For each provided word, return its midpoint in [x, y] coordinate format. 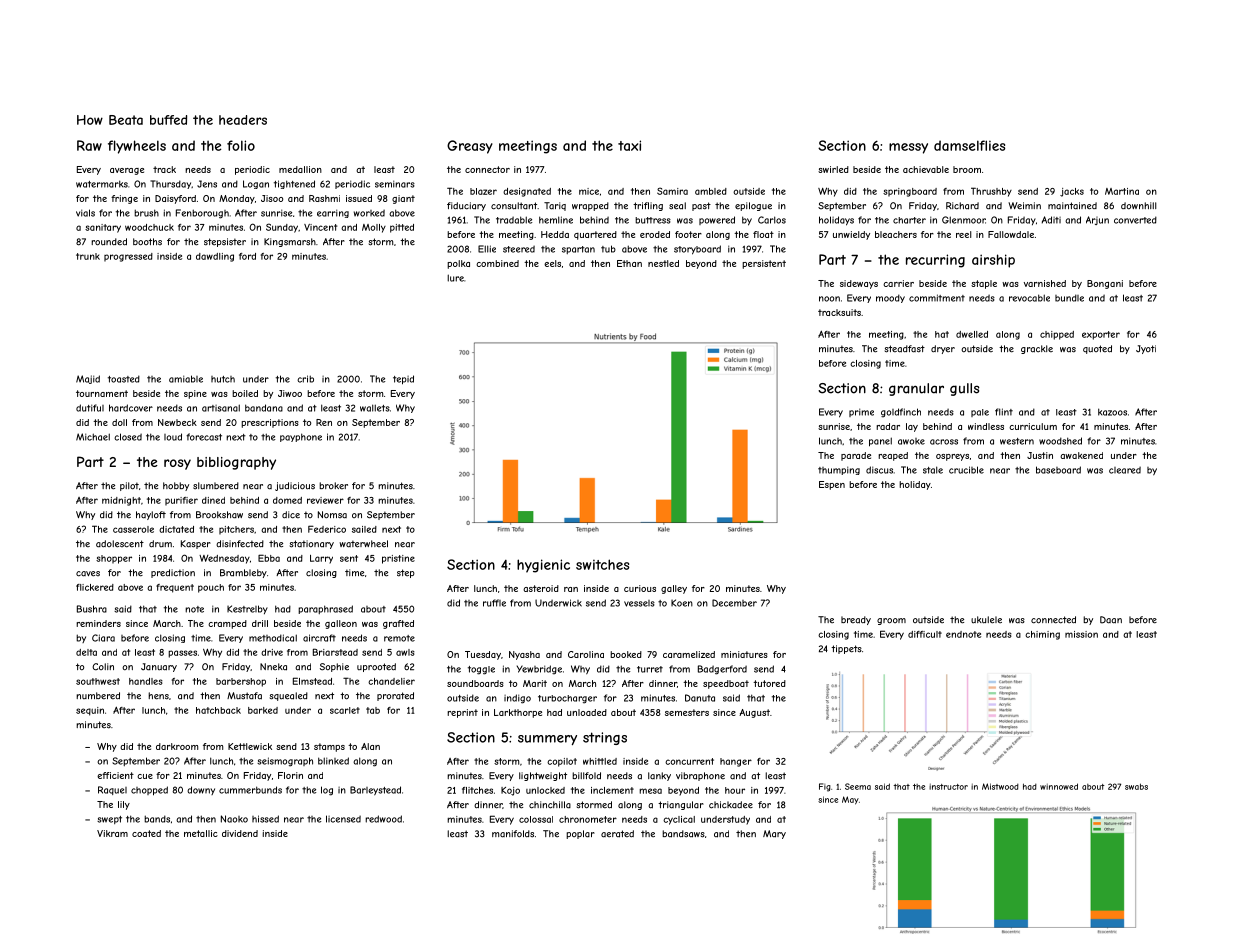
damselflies [969, 145]
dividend [240, 833]
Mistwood [1000, 786]
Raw [89, 145]
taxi [629, 145]
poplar [580, 834]
